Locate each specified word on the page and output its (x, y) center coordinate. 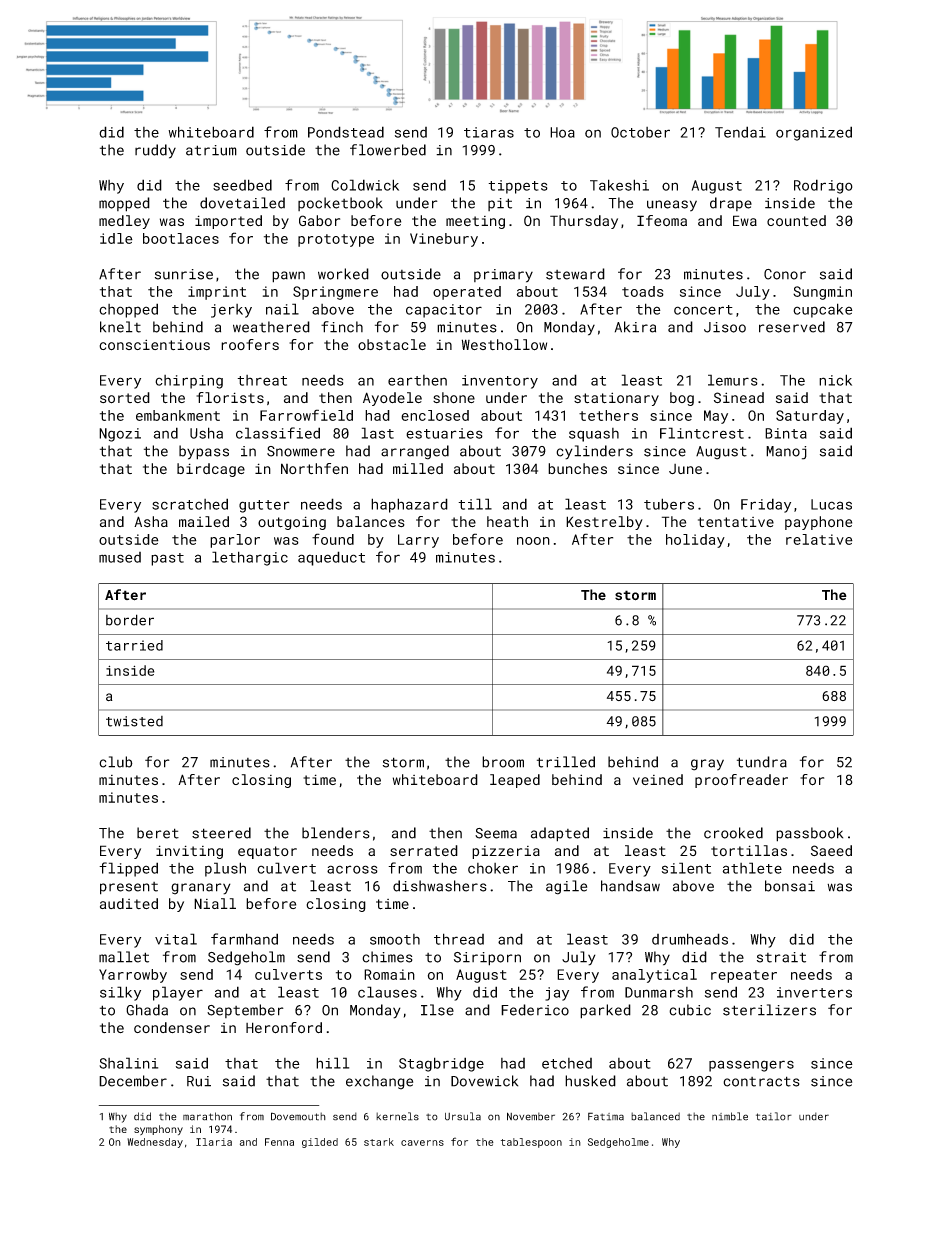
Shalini (128, 1063)
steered (221, 833)
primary (503, 276)
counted (796, 221)
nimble (730, 1116)
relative (819, 539)
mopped (124, 204)
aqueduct (331, 558)
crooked (733, 833)
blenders (336, 833)
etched (567, 1063)
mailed (204, 521)
